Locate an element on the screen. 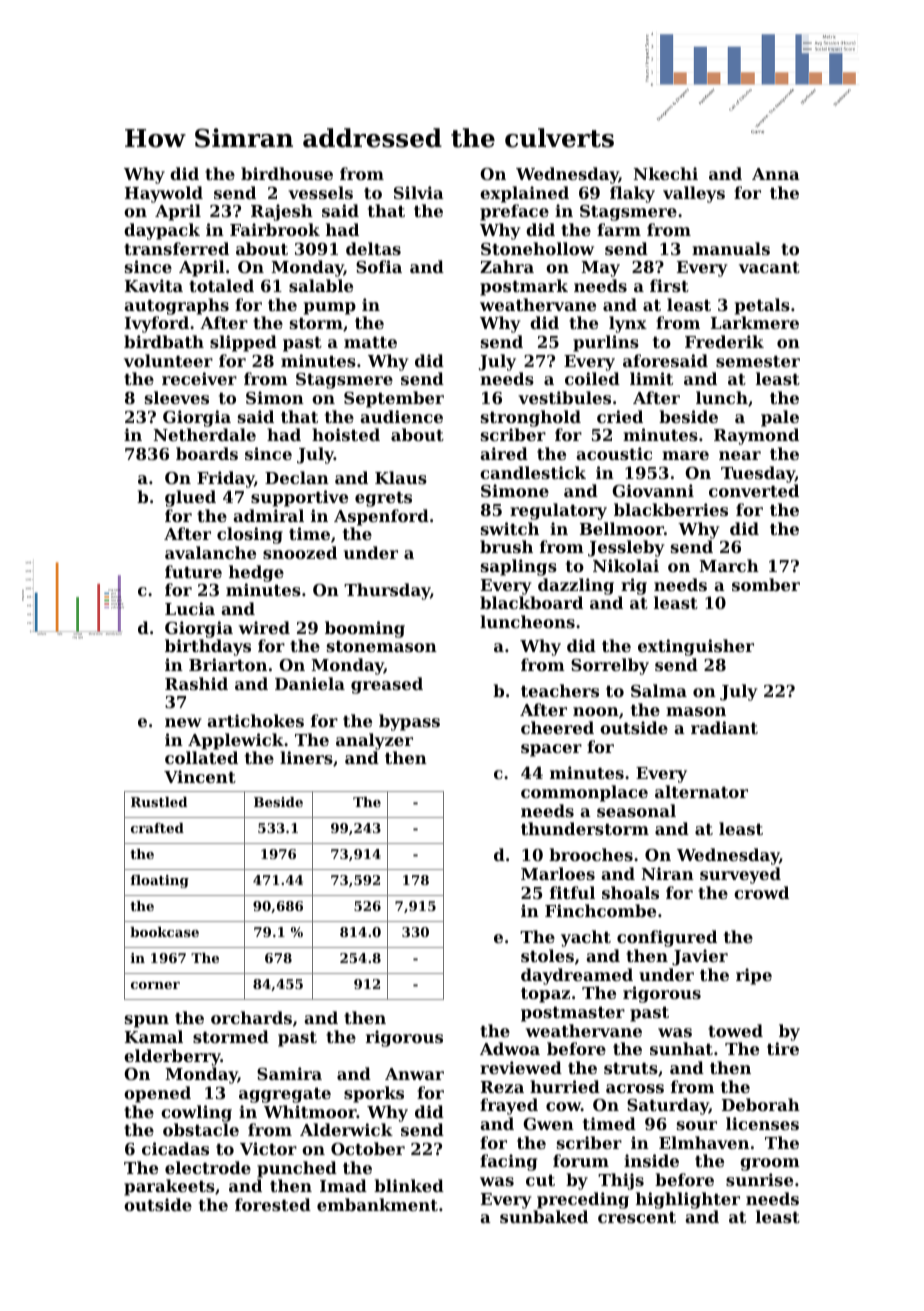  Fairbrook is located at coordinates (275, 229).
